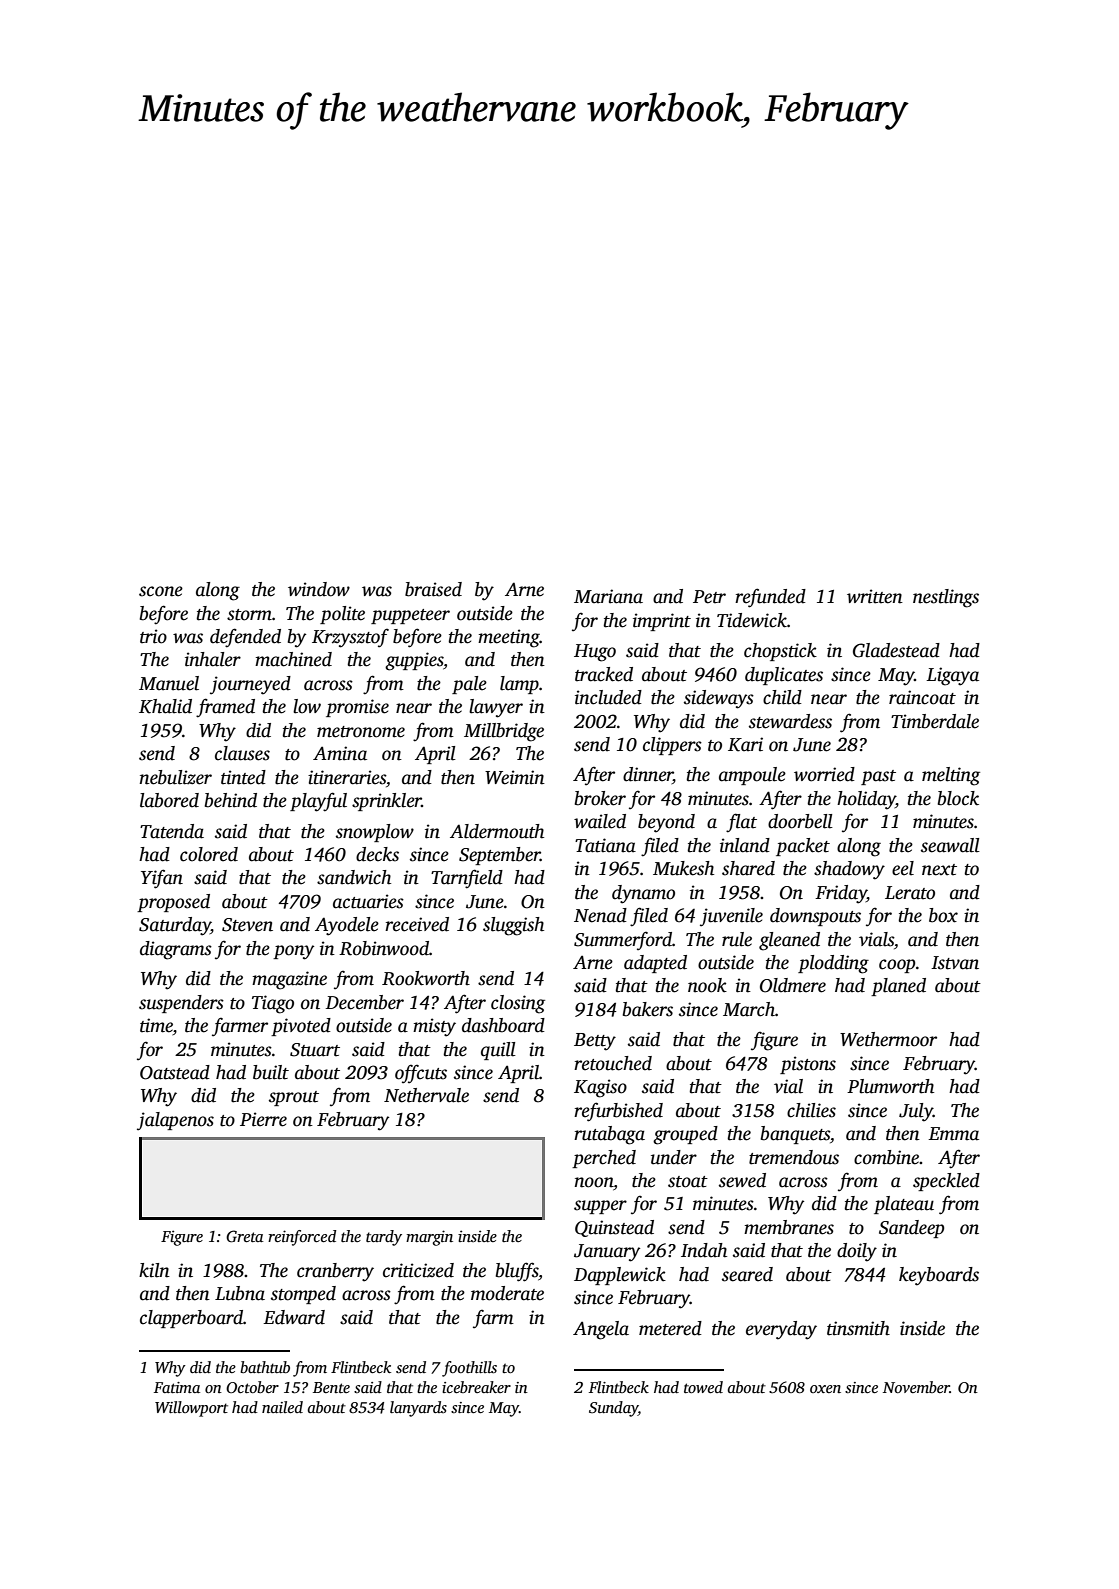 The image size is (1119, 1589). Describe the element at coordinates (177, 1387) in the image. I see `Fatima` at that location.
